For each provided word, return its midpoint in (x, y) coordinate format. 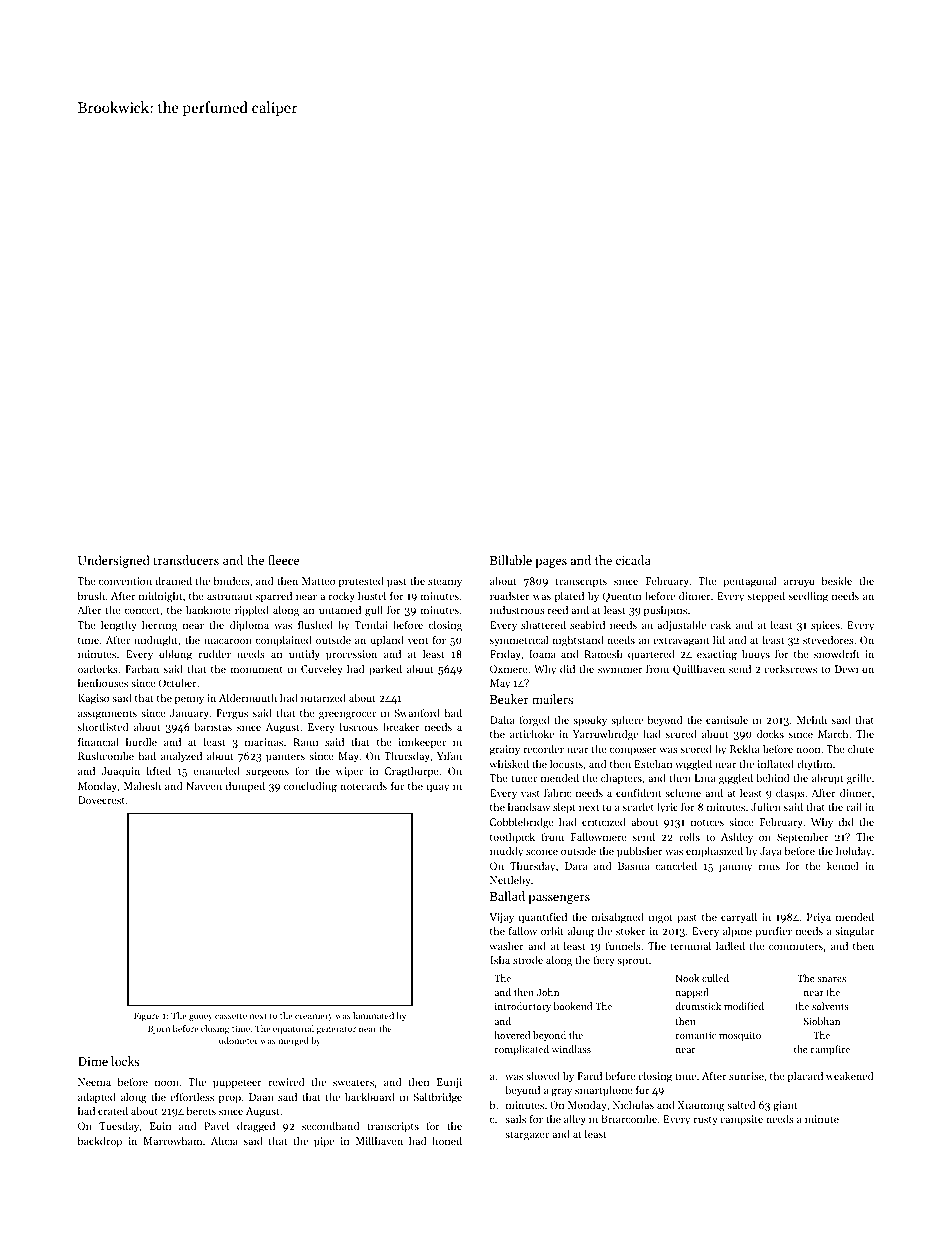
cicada (633, 560)
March (833, 733)
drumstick (698, 1006)
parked (385, 670)
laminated (373, 1015)
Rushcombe (106, 755)
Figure (147, 1016)
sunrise (746, 1076)
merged (293, 1041)
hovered (512, 1035)
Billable (511, 560)
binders (232, 580)
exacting (717, 655)
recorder (544, 748)
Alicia (224, 1140)
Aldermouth (248, 697)
